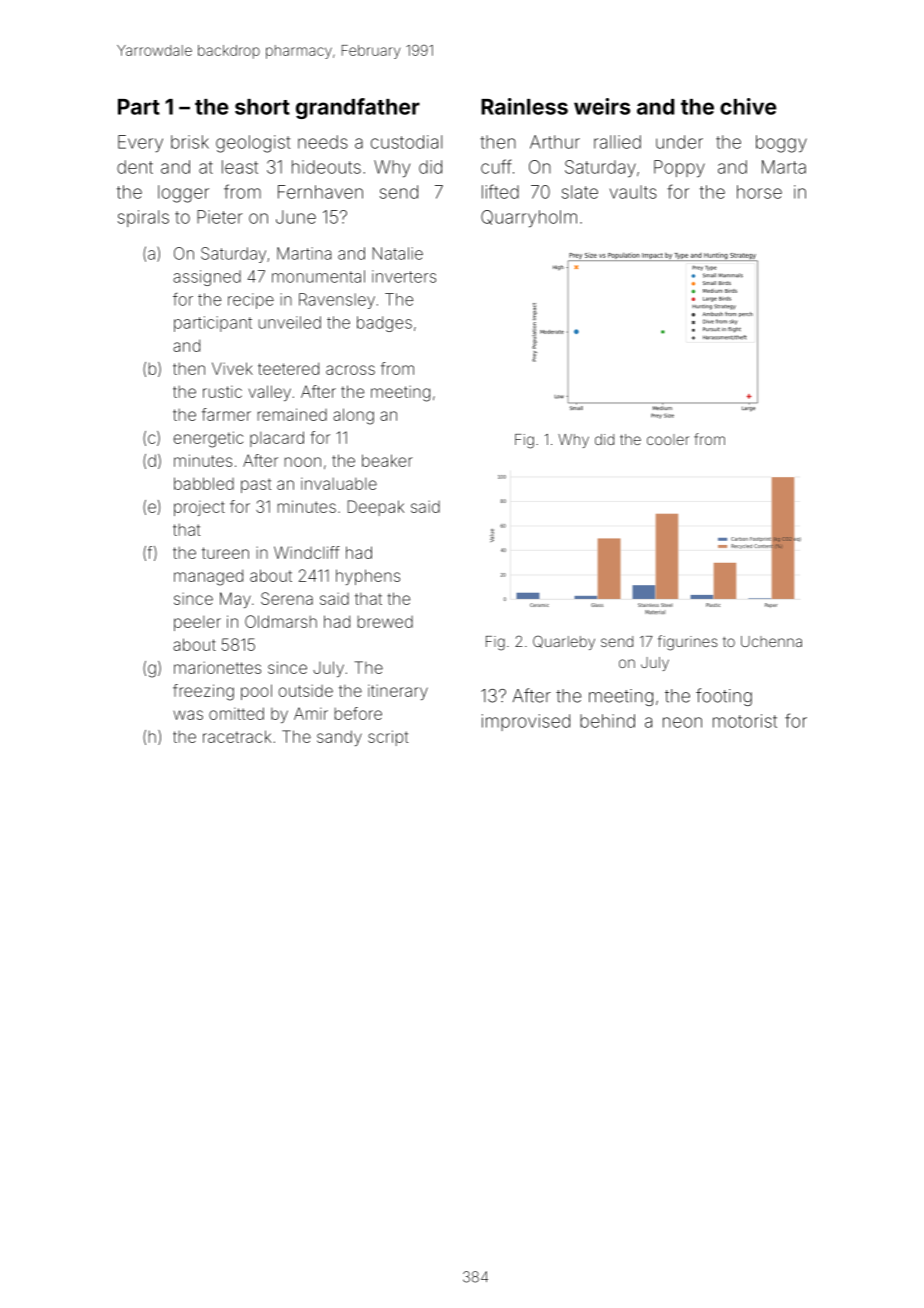 The width and height of the document is (924, 1308). Describe the element at coordinates (262, 107) in the document. I see `short` at that location.
